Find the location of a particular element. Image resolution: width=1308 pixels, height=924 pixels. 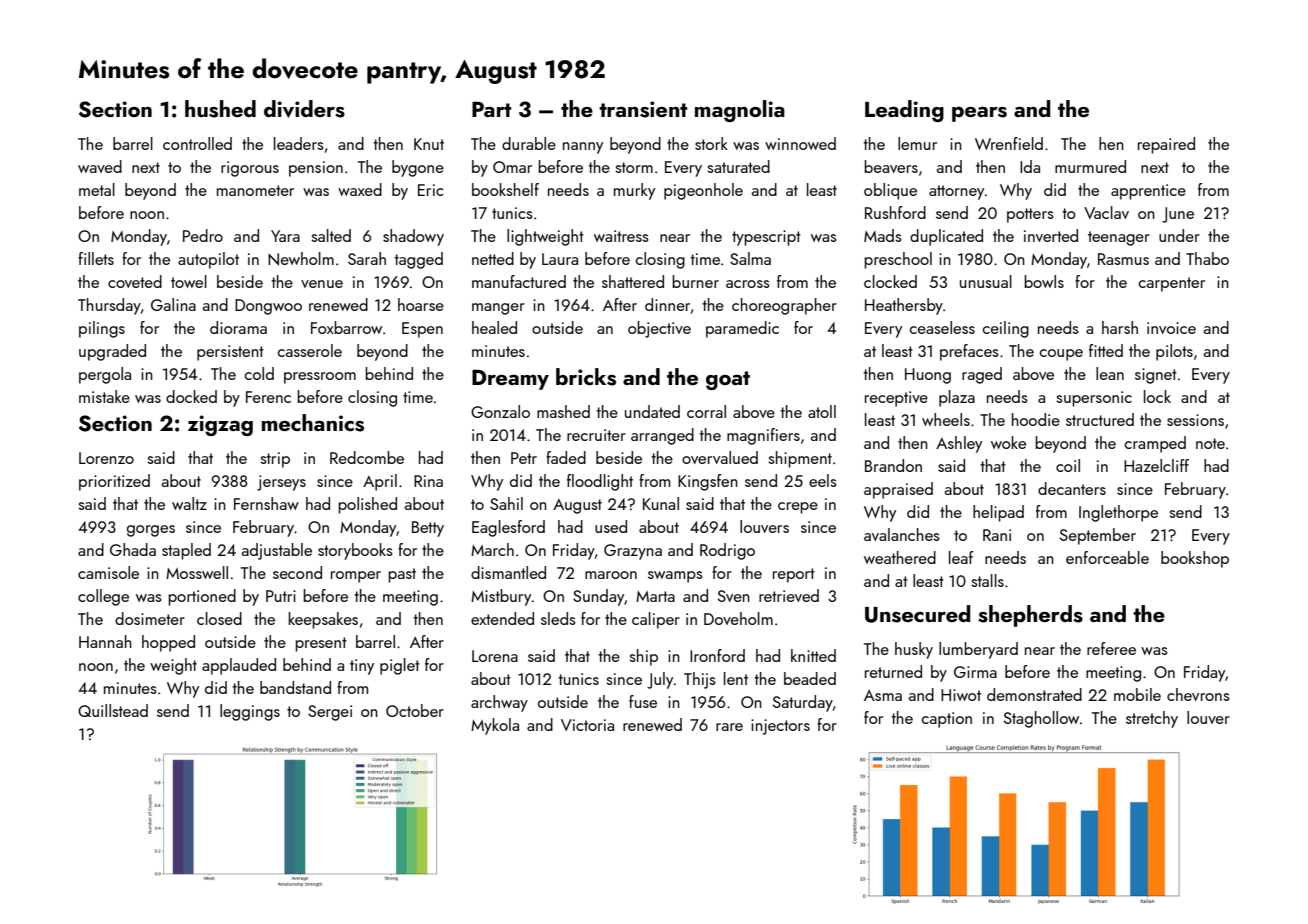

Galina is located at coordinates (173, 304).
